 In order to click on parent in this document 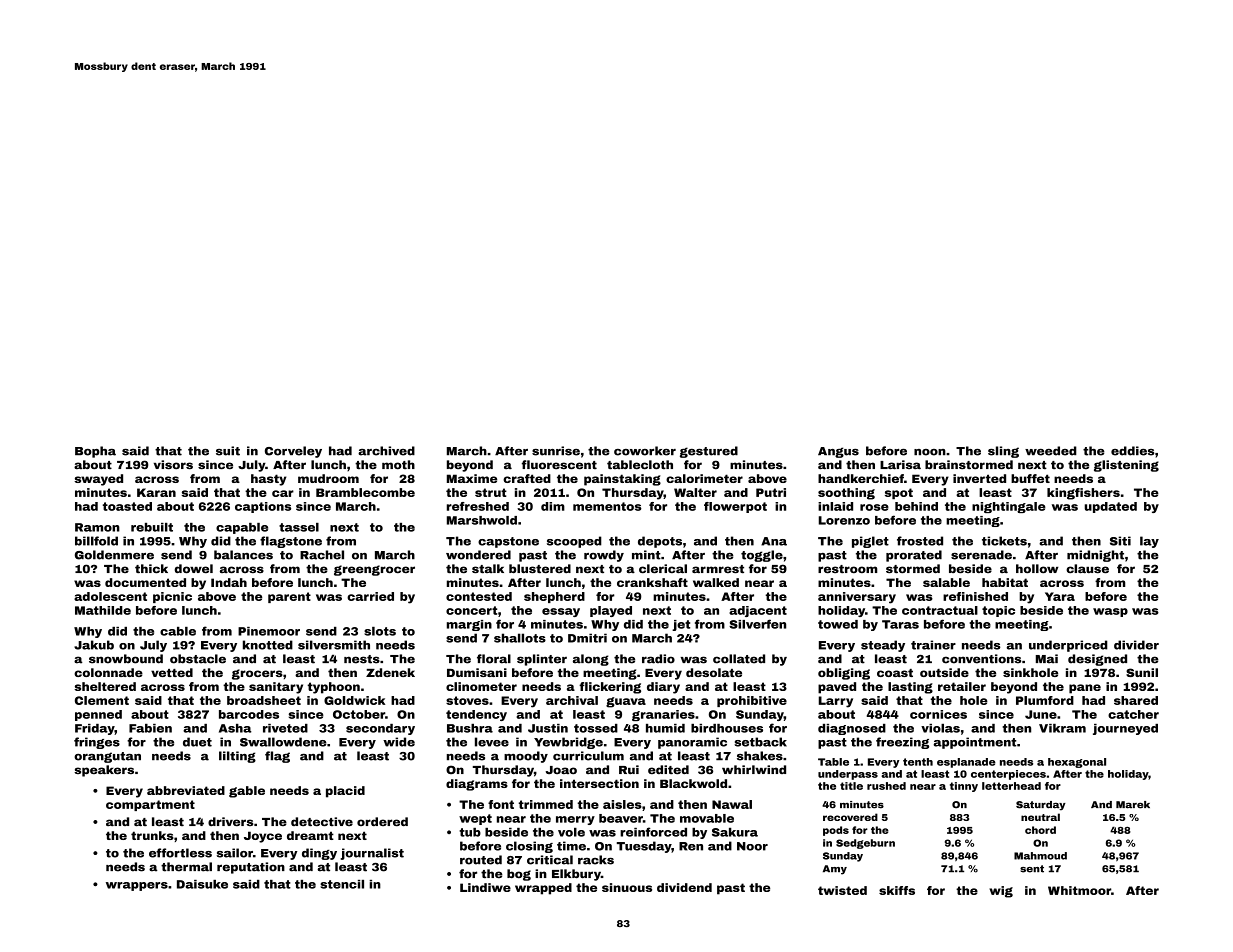, I will do `click(289, 597)`.
